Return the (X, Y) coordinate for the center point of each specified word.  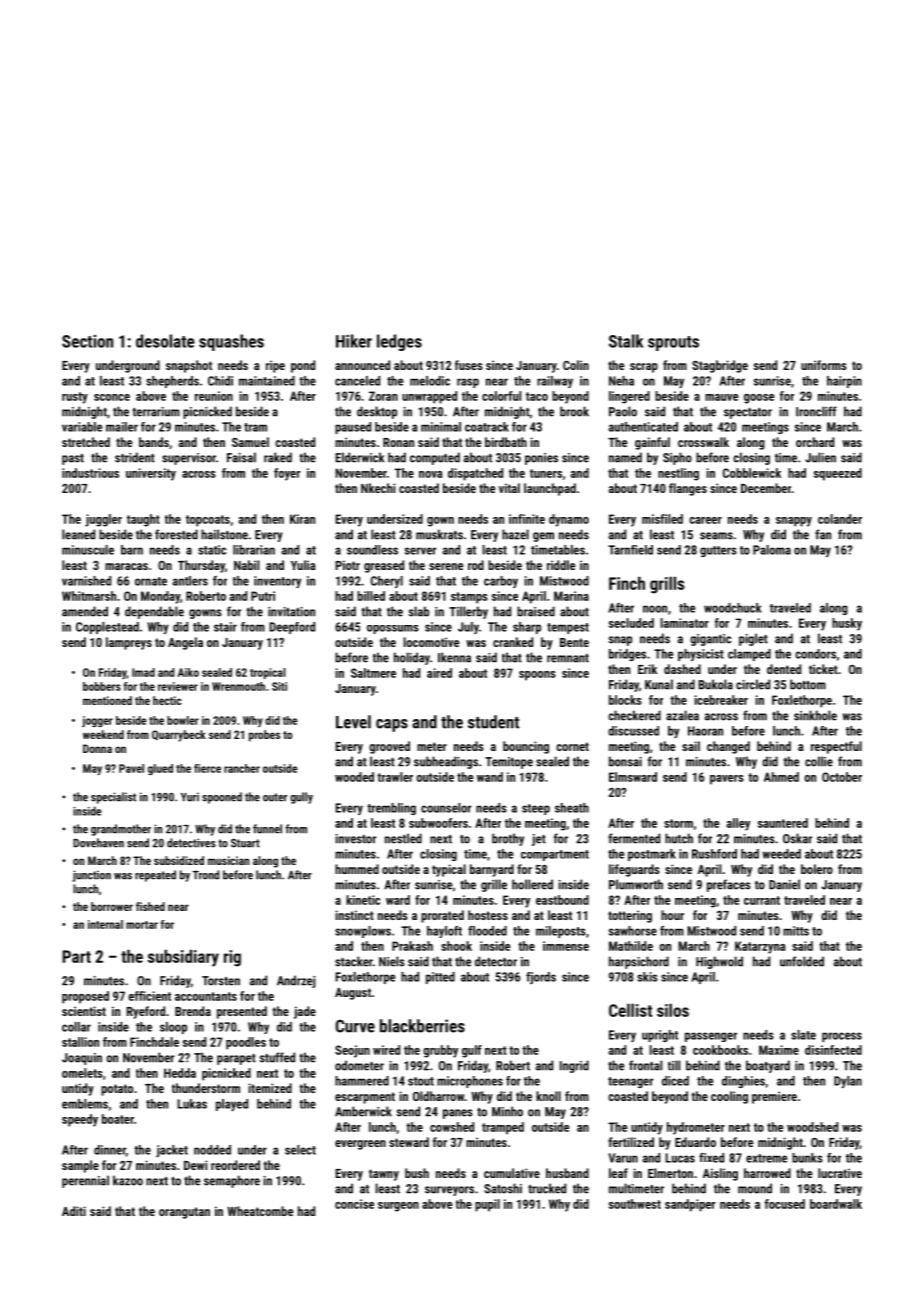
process (842, 1037)
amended (85, 611)
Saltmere (373, 673)
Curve (355, 1026)
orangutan (184, 1213)
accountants (206, 996)
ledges (399, 342)
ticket (823, 669)
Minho (507, 1111)
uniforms (824, 365)
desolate (165, 341)
